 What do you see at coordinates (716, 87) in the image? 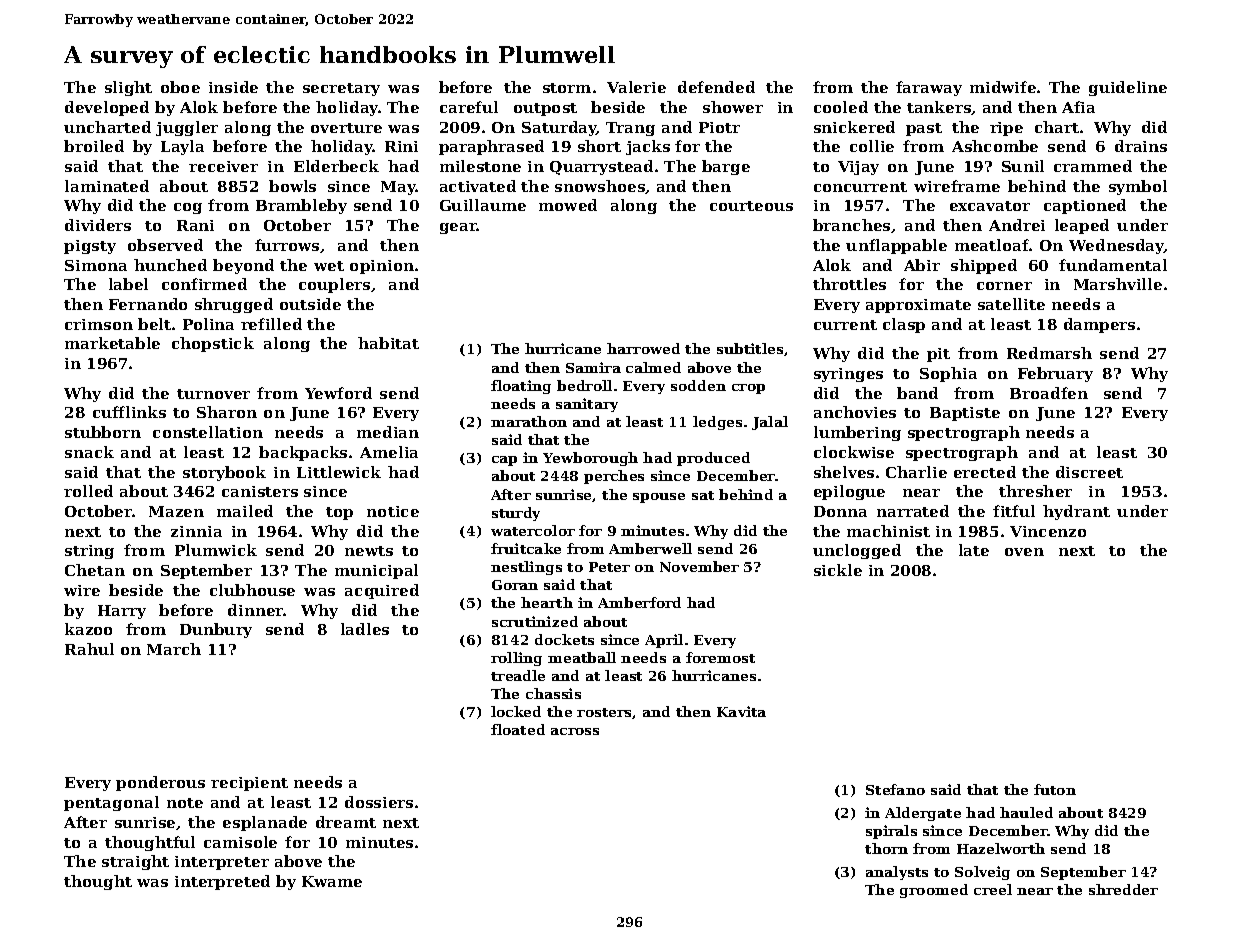
I see `defended` at bounding box center [716, 87].
